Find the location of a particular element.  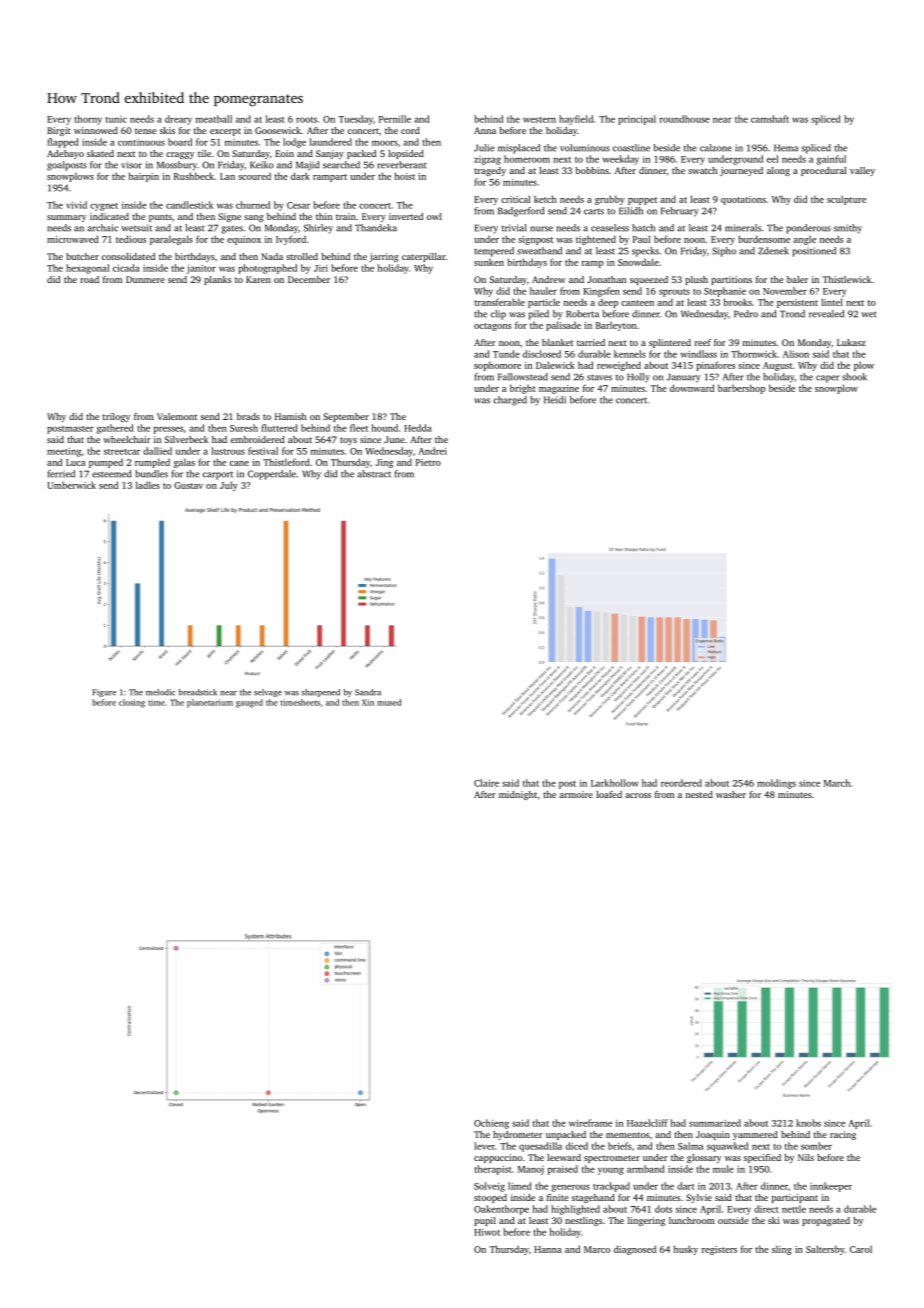

selvage is located at coordinates (268, 693).
